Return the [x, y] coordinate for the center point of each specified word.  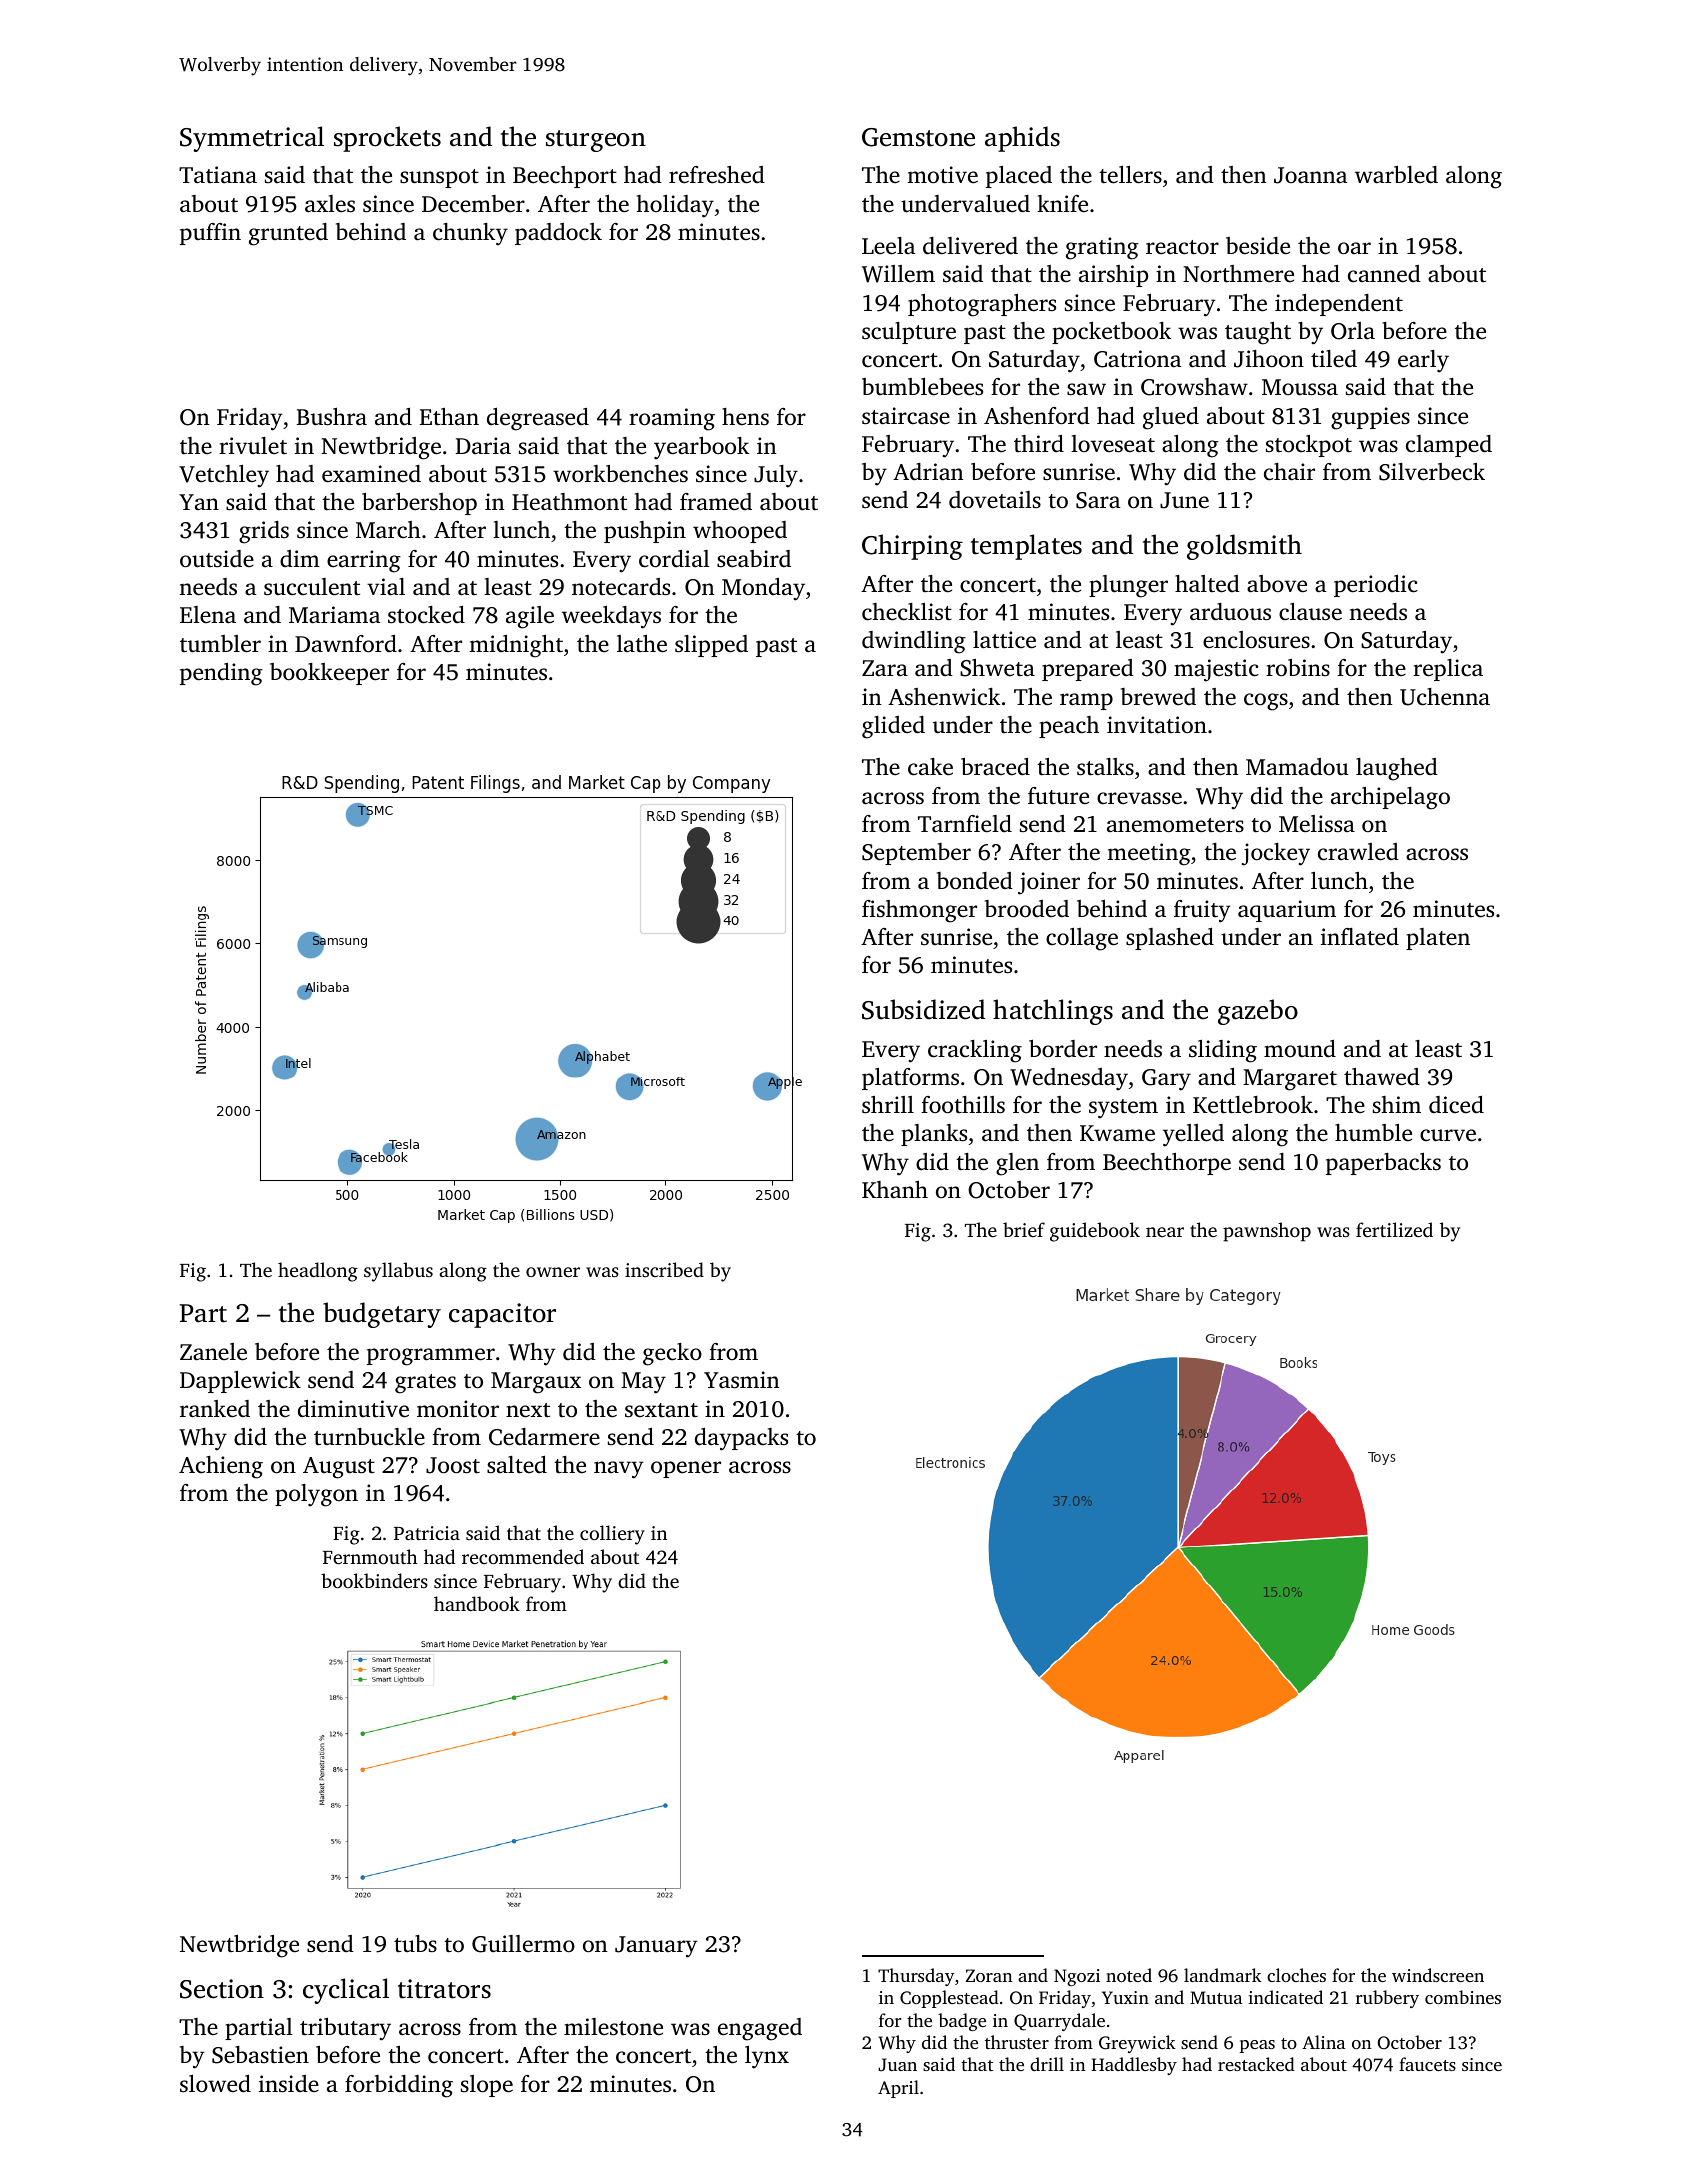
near [1165, 1232]
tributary [345, 2029]
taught [1258, 333]
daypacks [741, 1439]
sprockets [387, 139]
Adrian [928, 472]
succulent [312, 587]
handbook [477, 1603]
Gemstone [918, 137]
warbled [1396, 175]
